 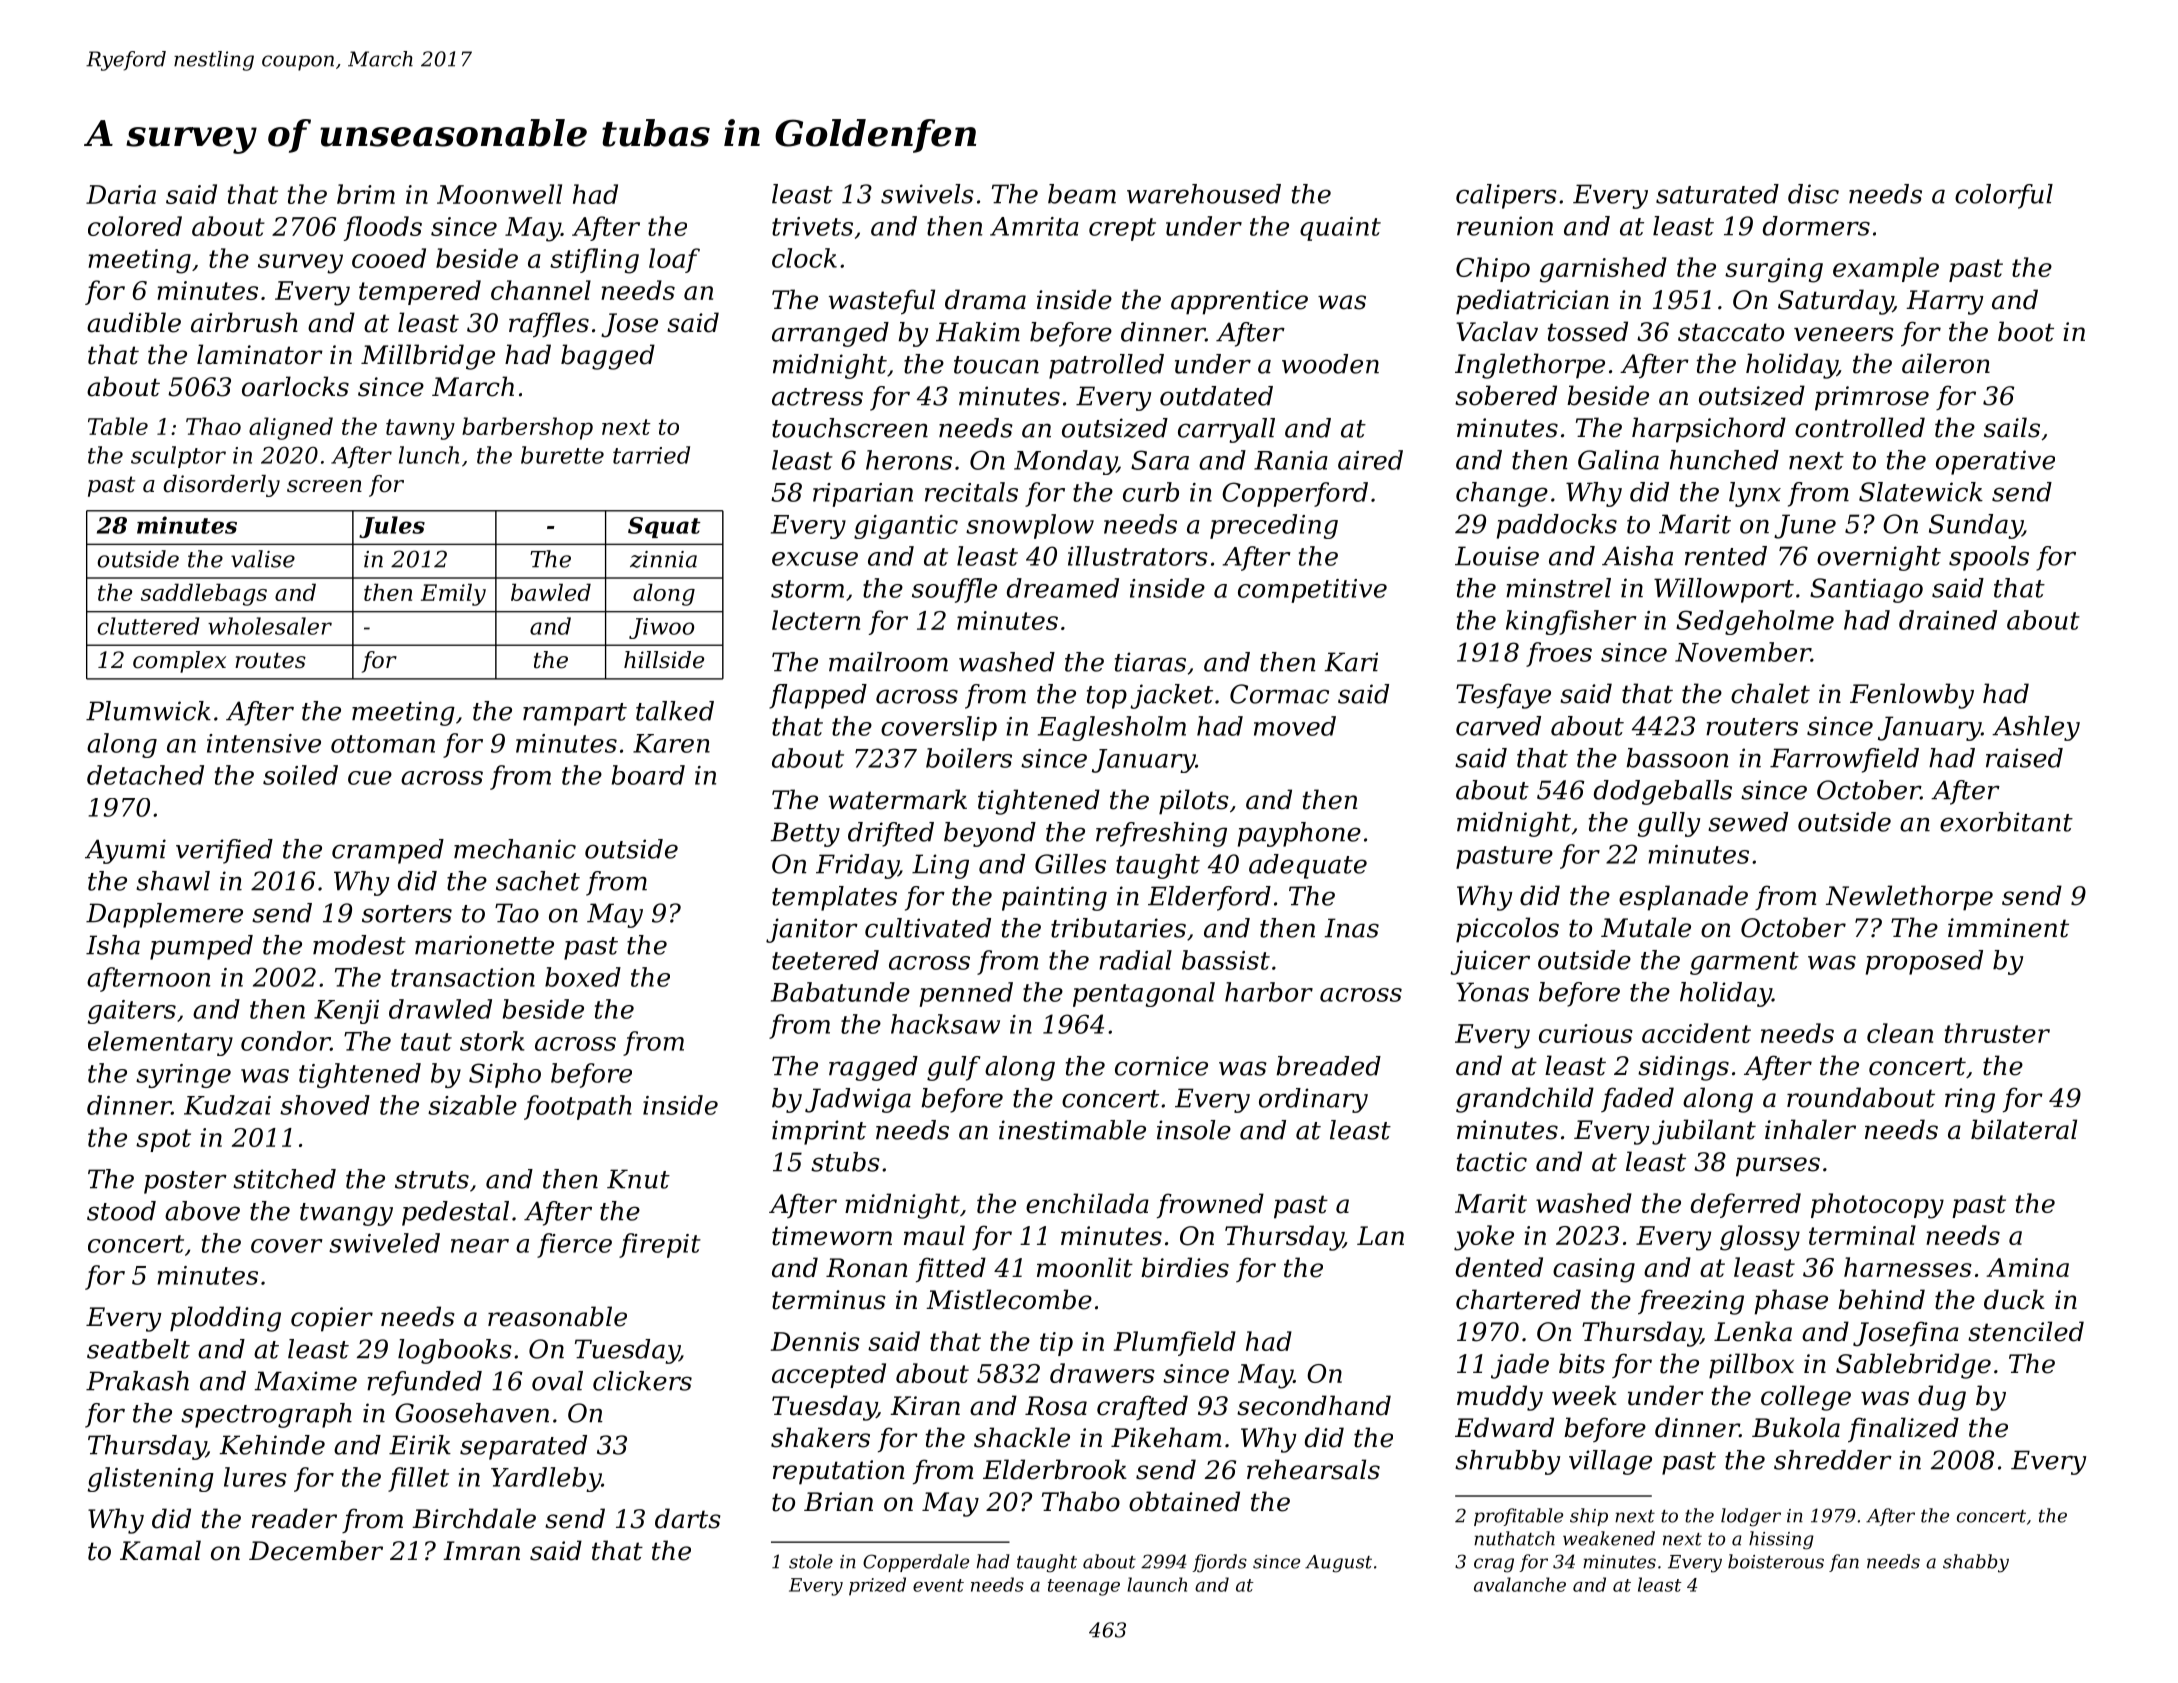 I want to click on mechanic, so click(x=515, y=849).
